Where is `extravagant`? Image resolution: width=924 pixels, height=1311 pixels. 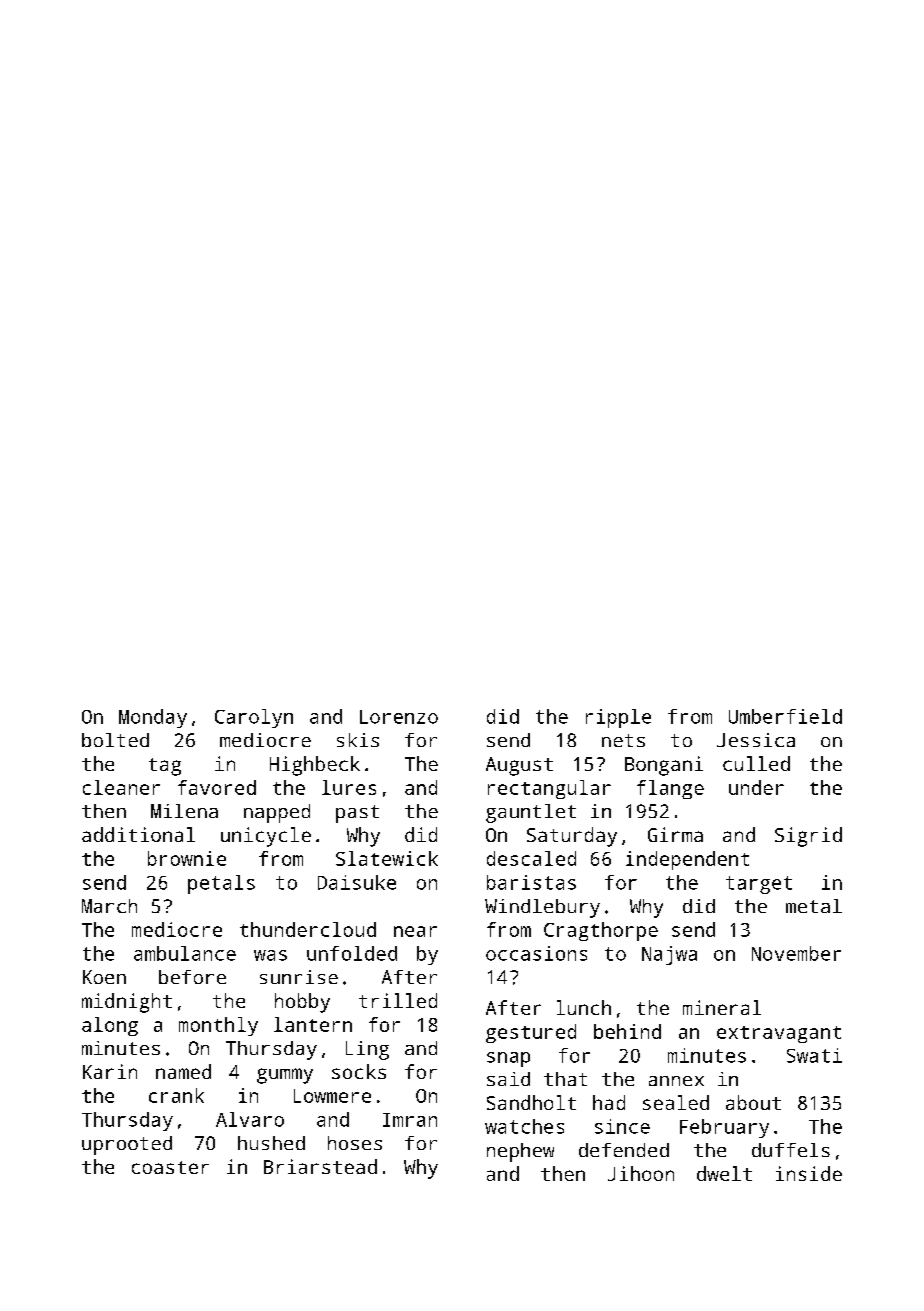 extravagant is located at coordinates (779, 1034).
